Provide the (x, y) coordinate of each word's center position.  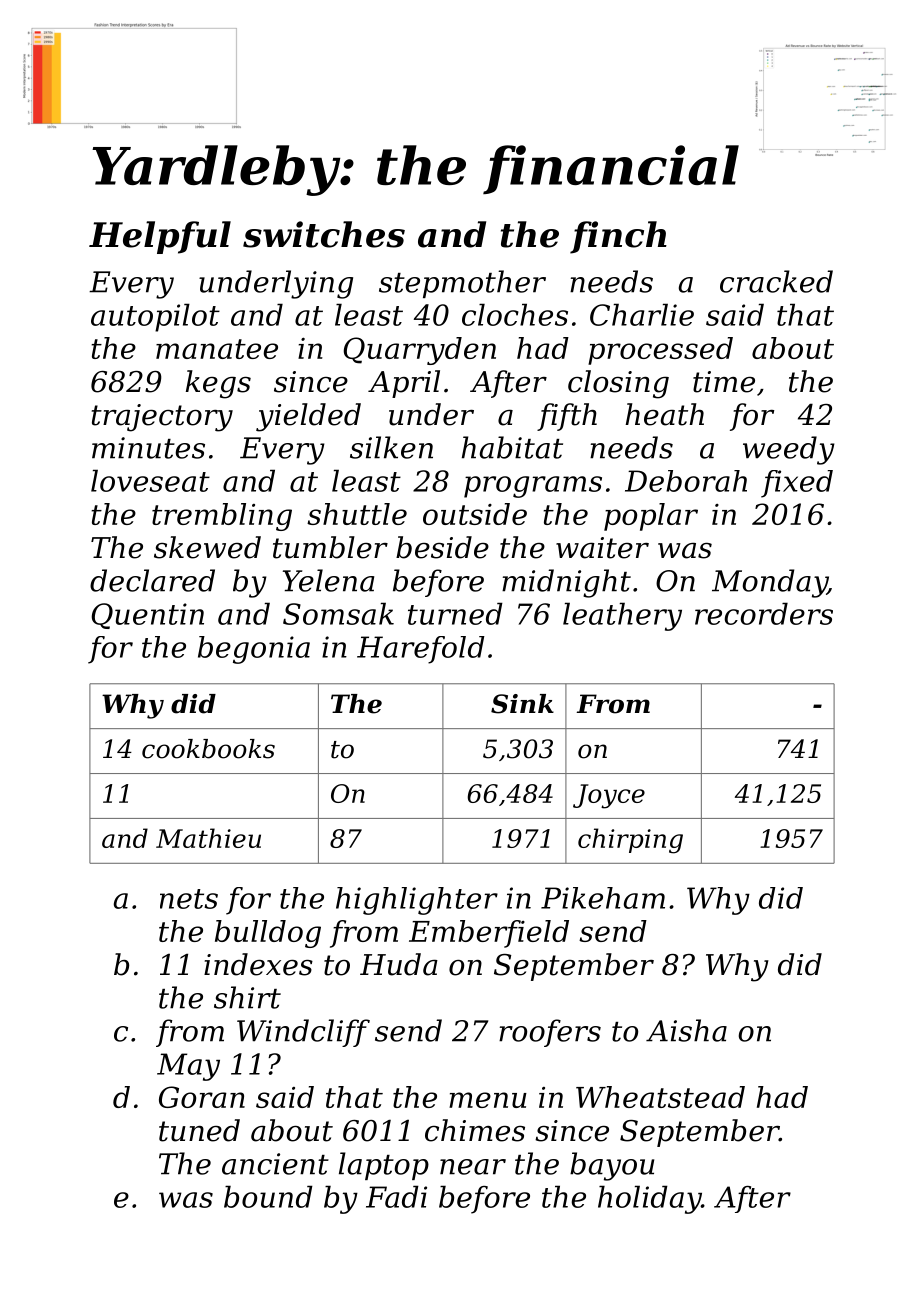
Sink (522, 704)
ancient (275, 1164)
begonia (254, 650)
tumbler (330, 547)
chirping (630, 841)
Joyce (609, 796)
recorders (764, 613)
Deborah (686, 481)
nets (189, 899)
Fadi (396, 1196)
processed (660, 351)
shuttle (357, 514)
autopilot (155, 317)
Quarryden (420, 351)
